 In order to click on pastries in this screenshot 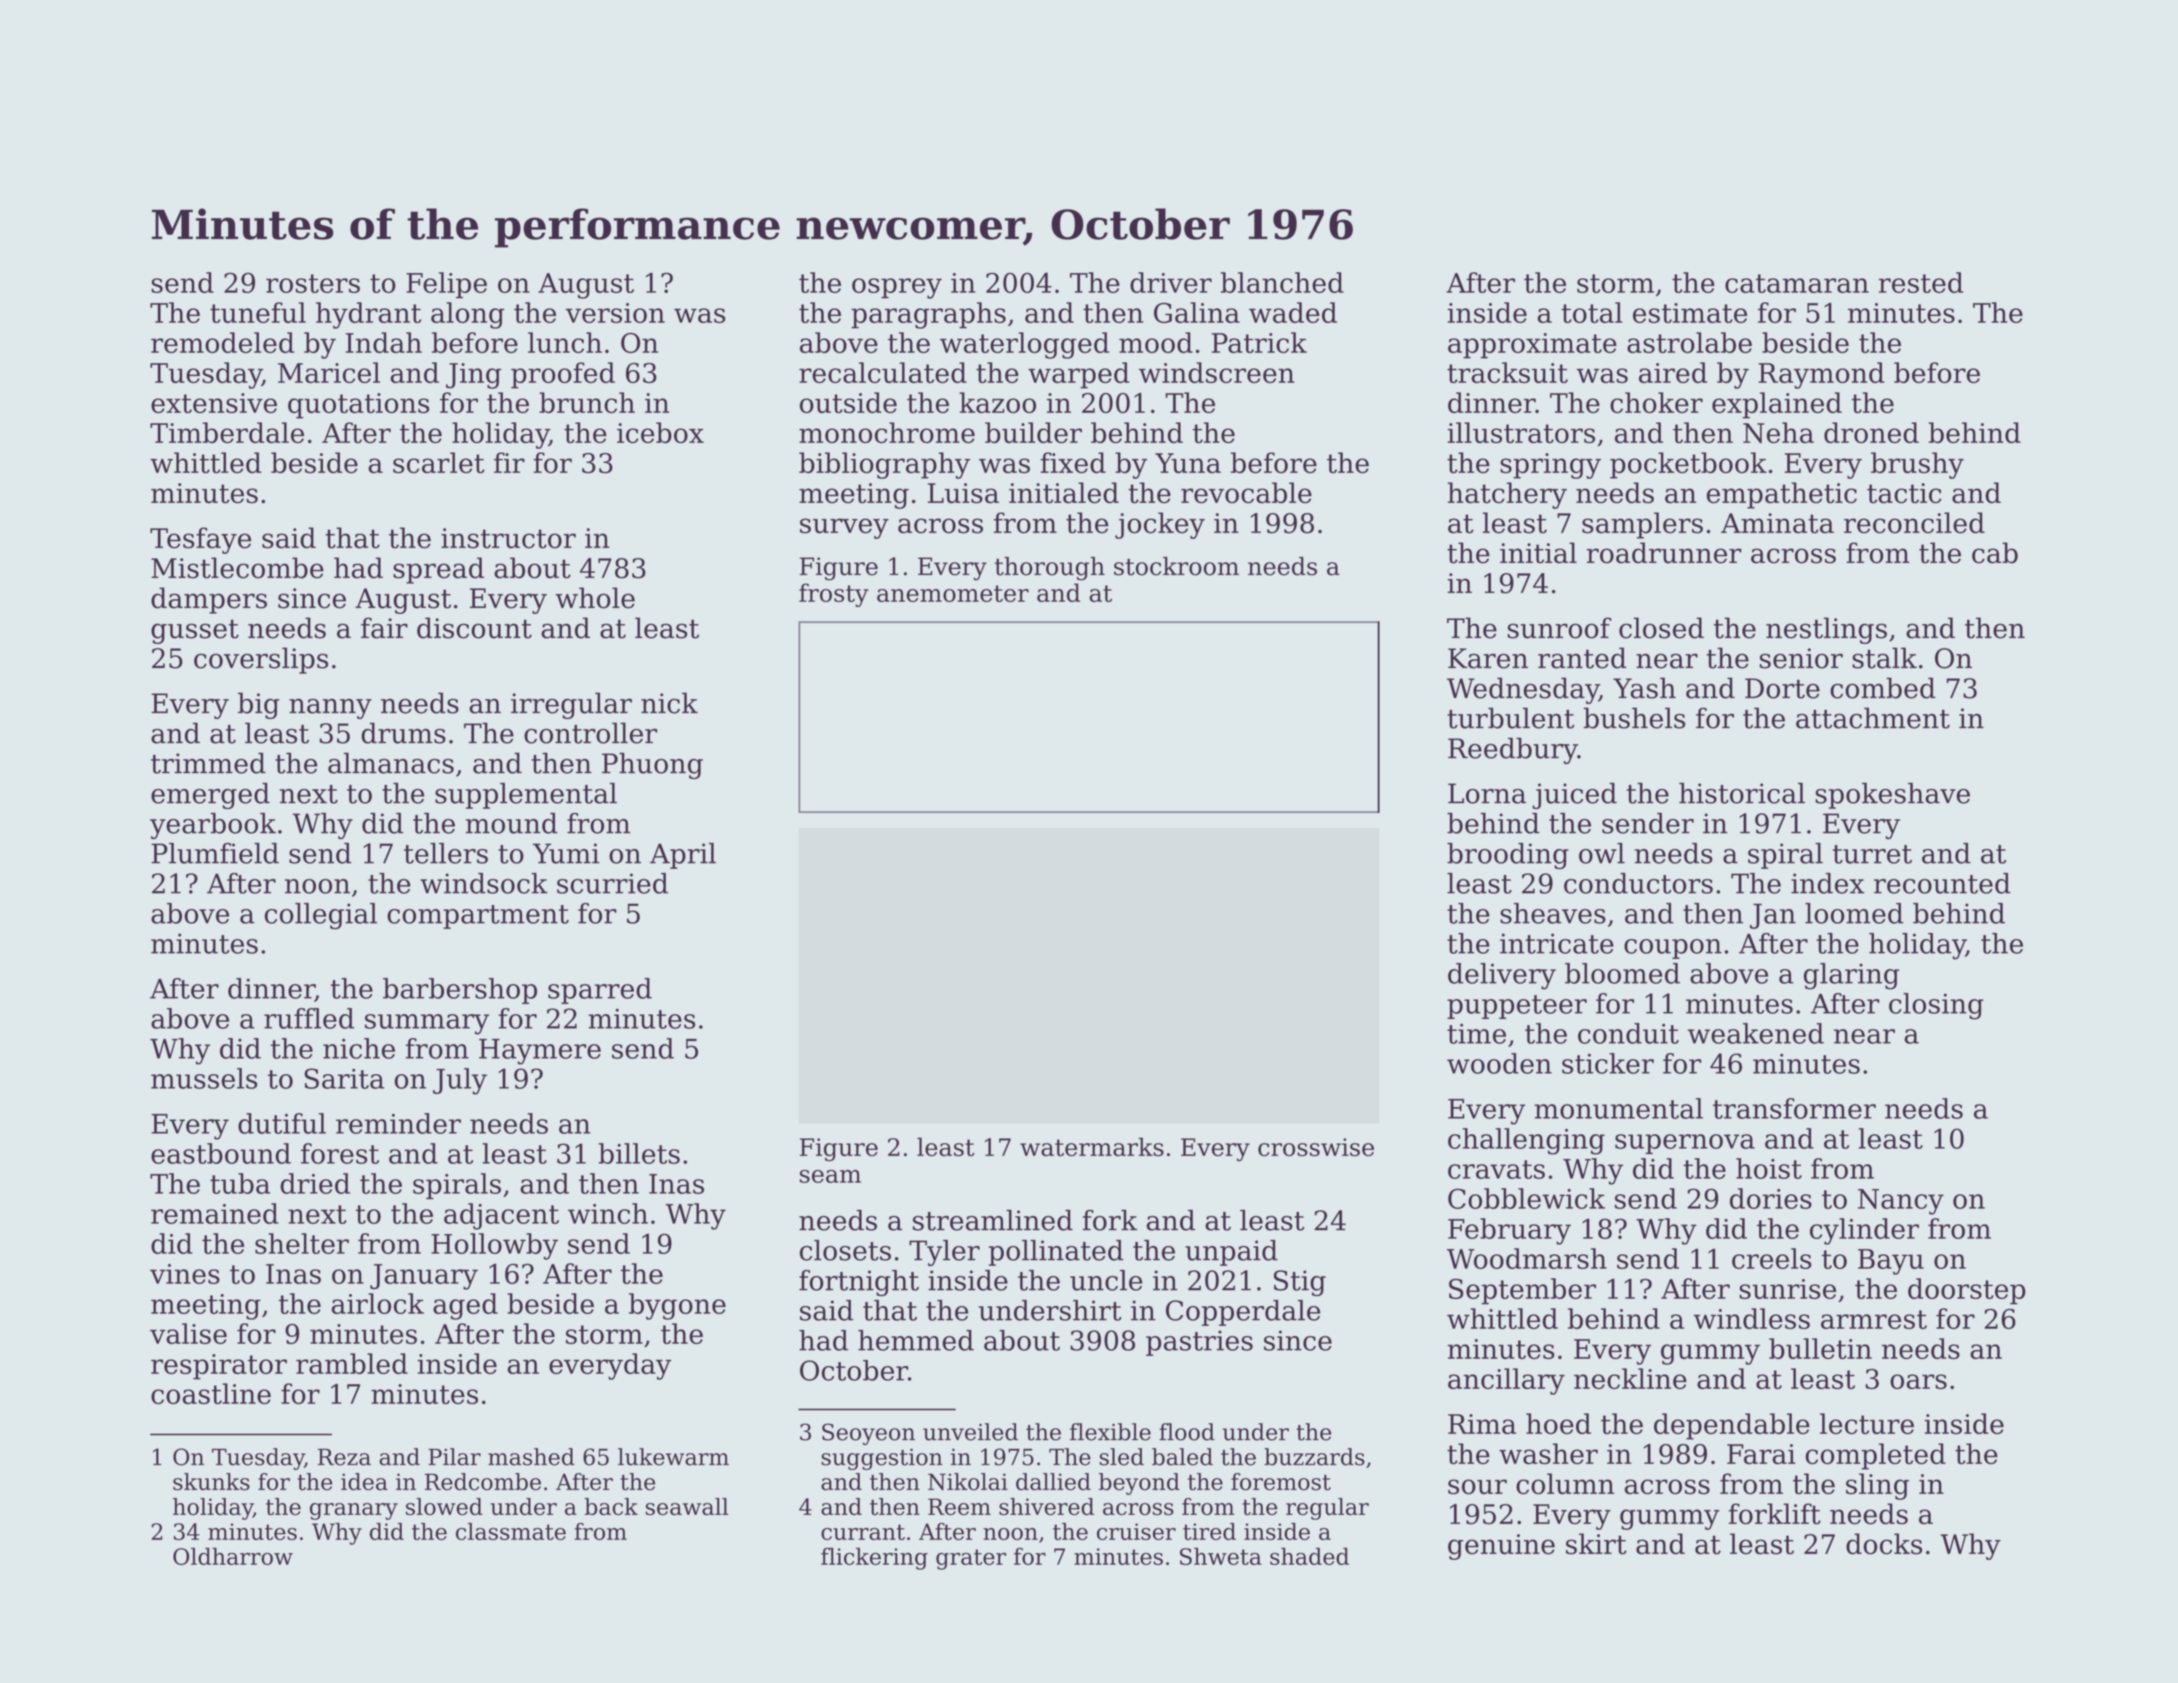, I will do `click(1199, 1343)`.
